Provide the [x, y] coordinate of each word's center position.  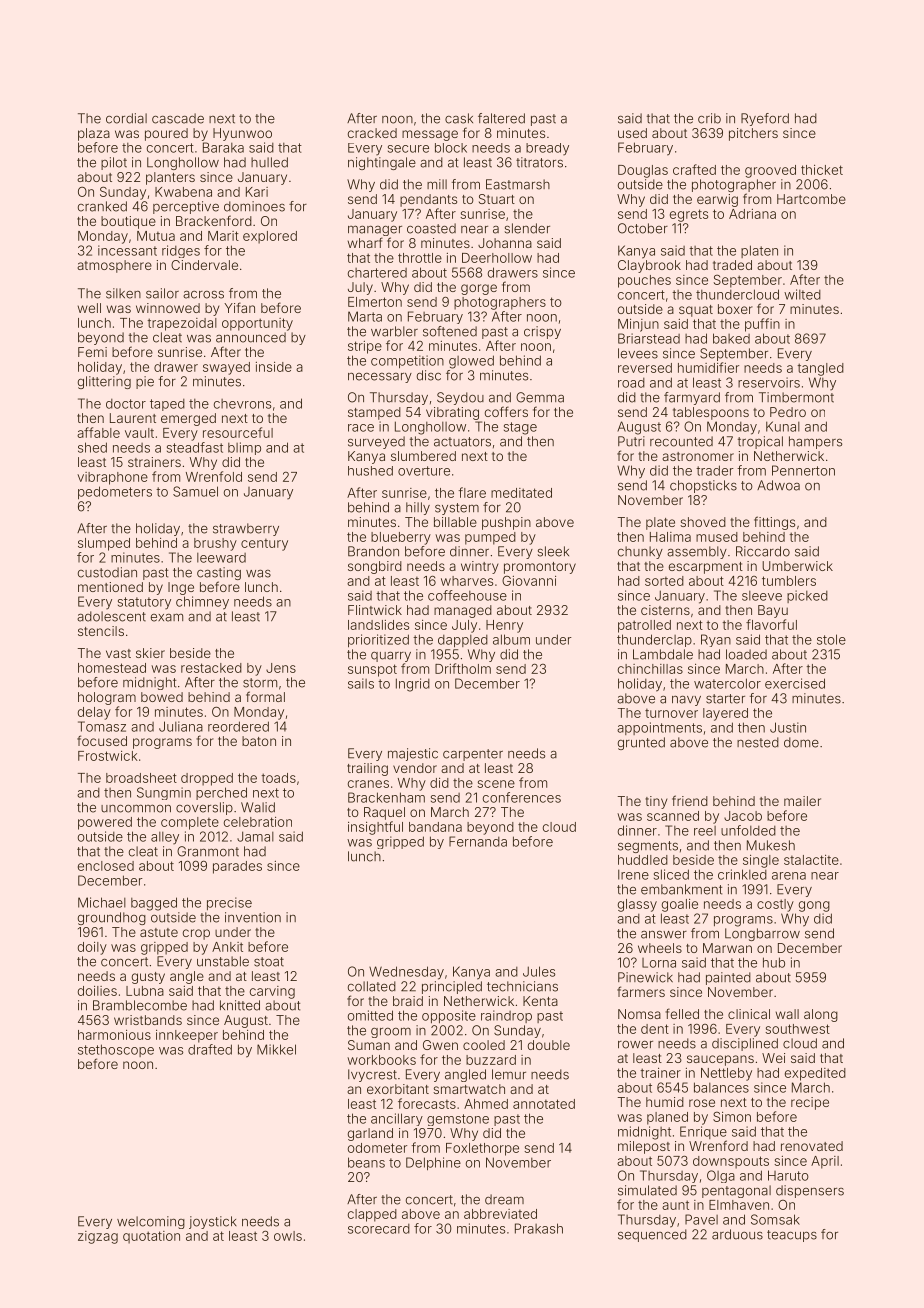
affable [98, 432]
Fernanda [478, 841]
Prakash [539, 1228]
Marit [223, 236]
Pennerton [803, 470]
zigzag [98, 1237]
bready [547, 149]
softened [450, 331]
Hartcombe [811, 199]
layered [725, 714]
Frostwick [108, 756]
